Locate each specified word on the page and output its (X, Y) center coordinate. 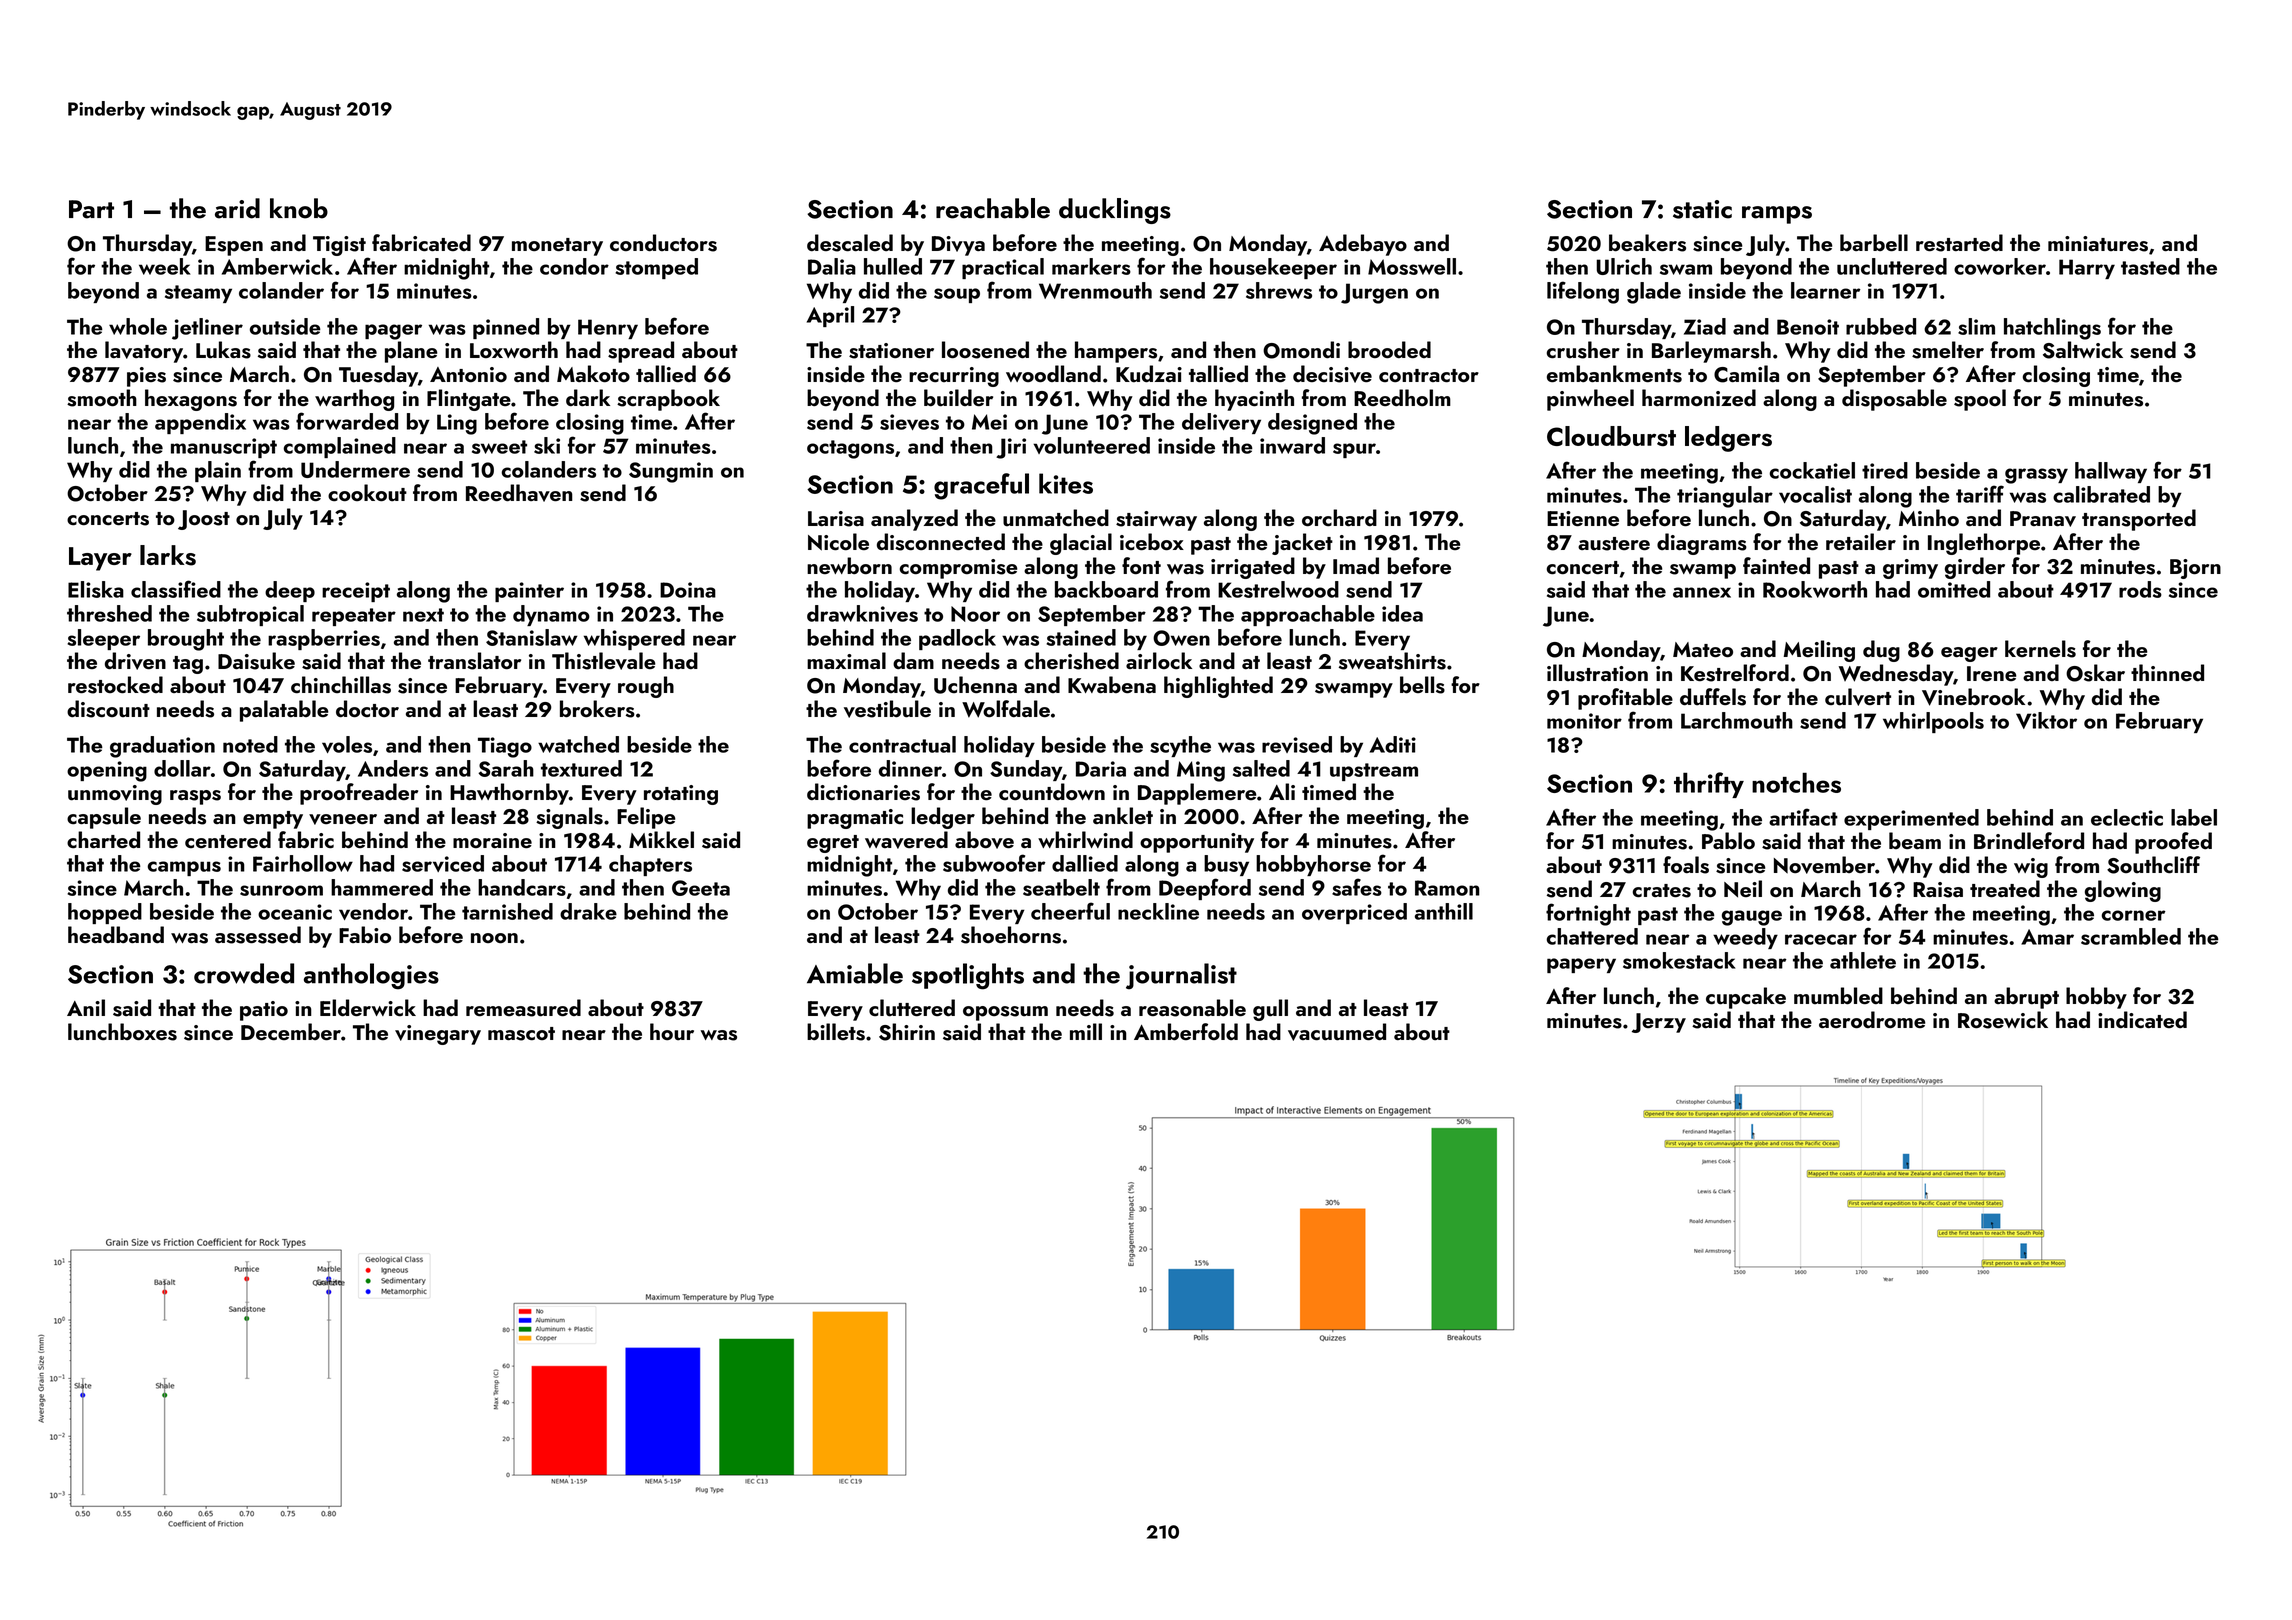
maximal (846, 660)
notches (1796, 782)
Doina (688, 590)
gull (1270, 1010)
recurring (954, 377)
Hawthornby (509, 794)
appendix (200, 423)
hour (672, 1032)
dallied (1085, 863)
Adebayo (1363, 245)
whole (138, 326)
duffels (1713, 697)
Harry (2087, 269)
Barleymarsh (1711, 352)
